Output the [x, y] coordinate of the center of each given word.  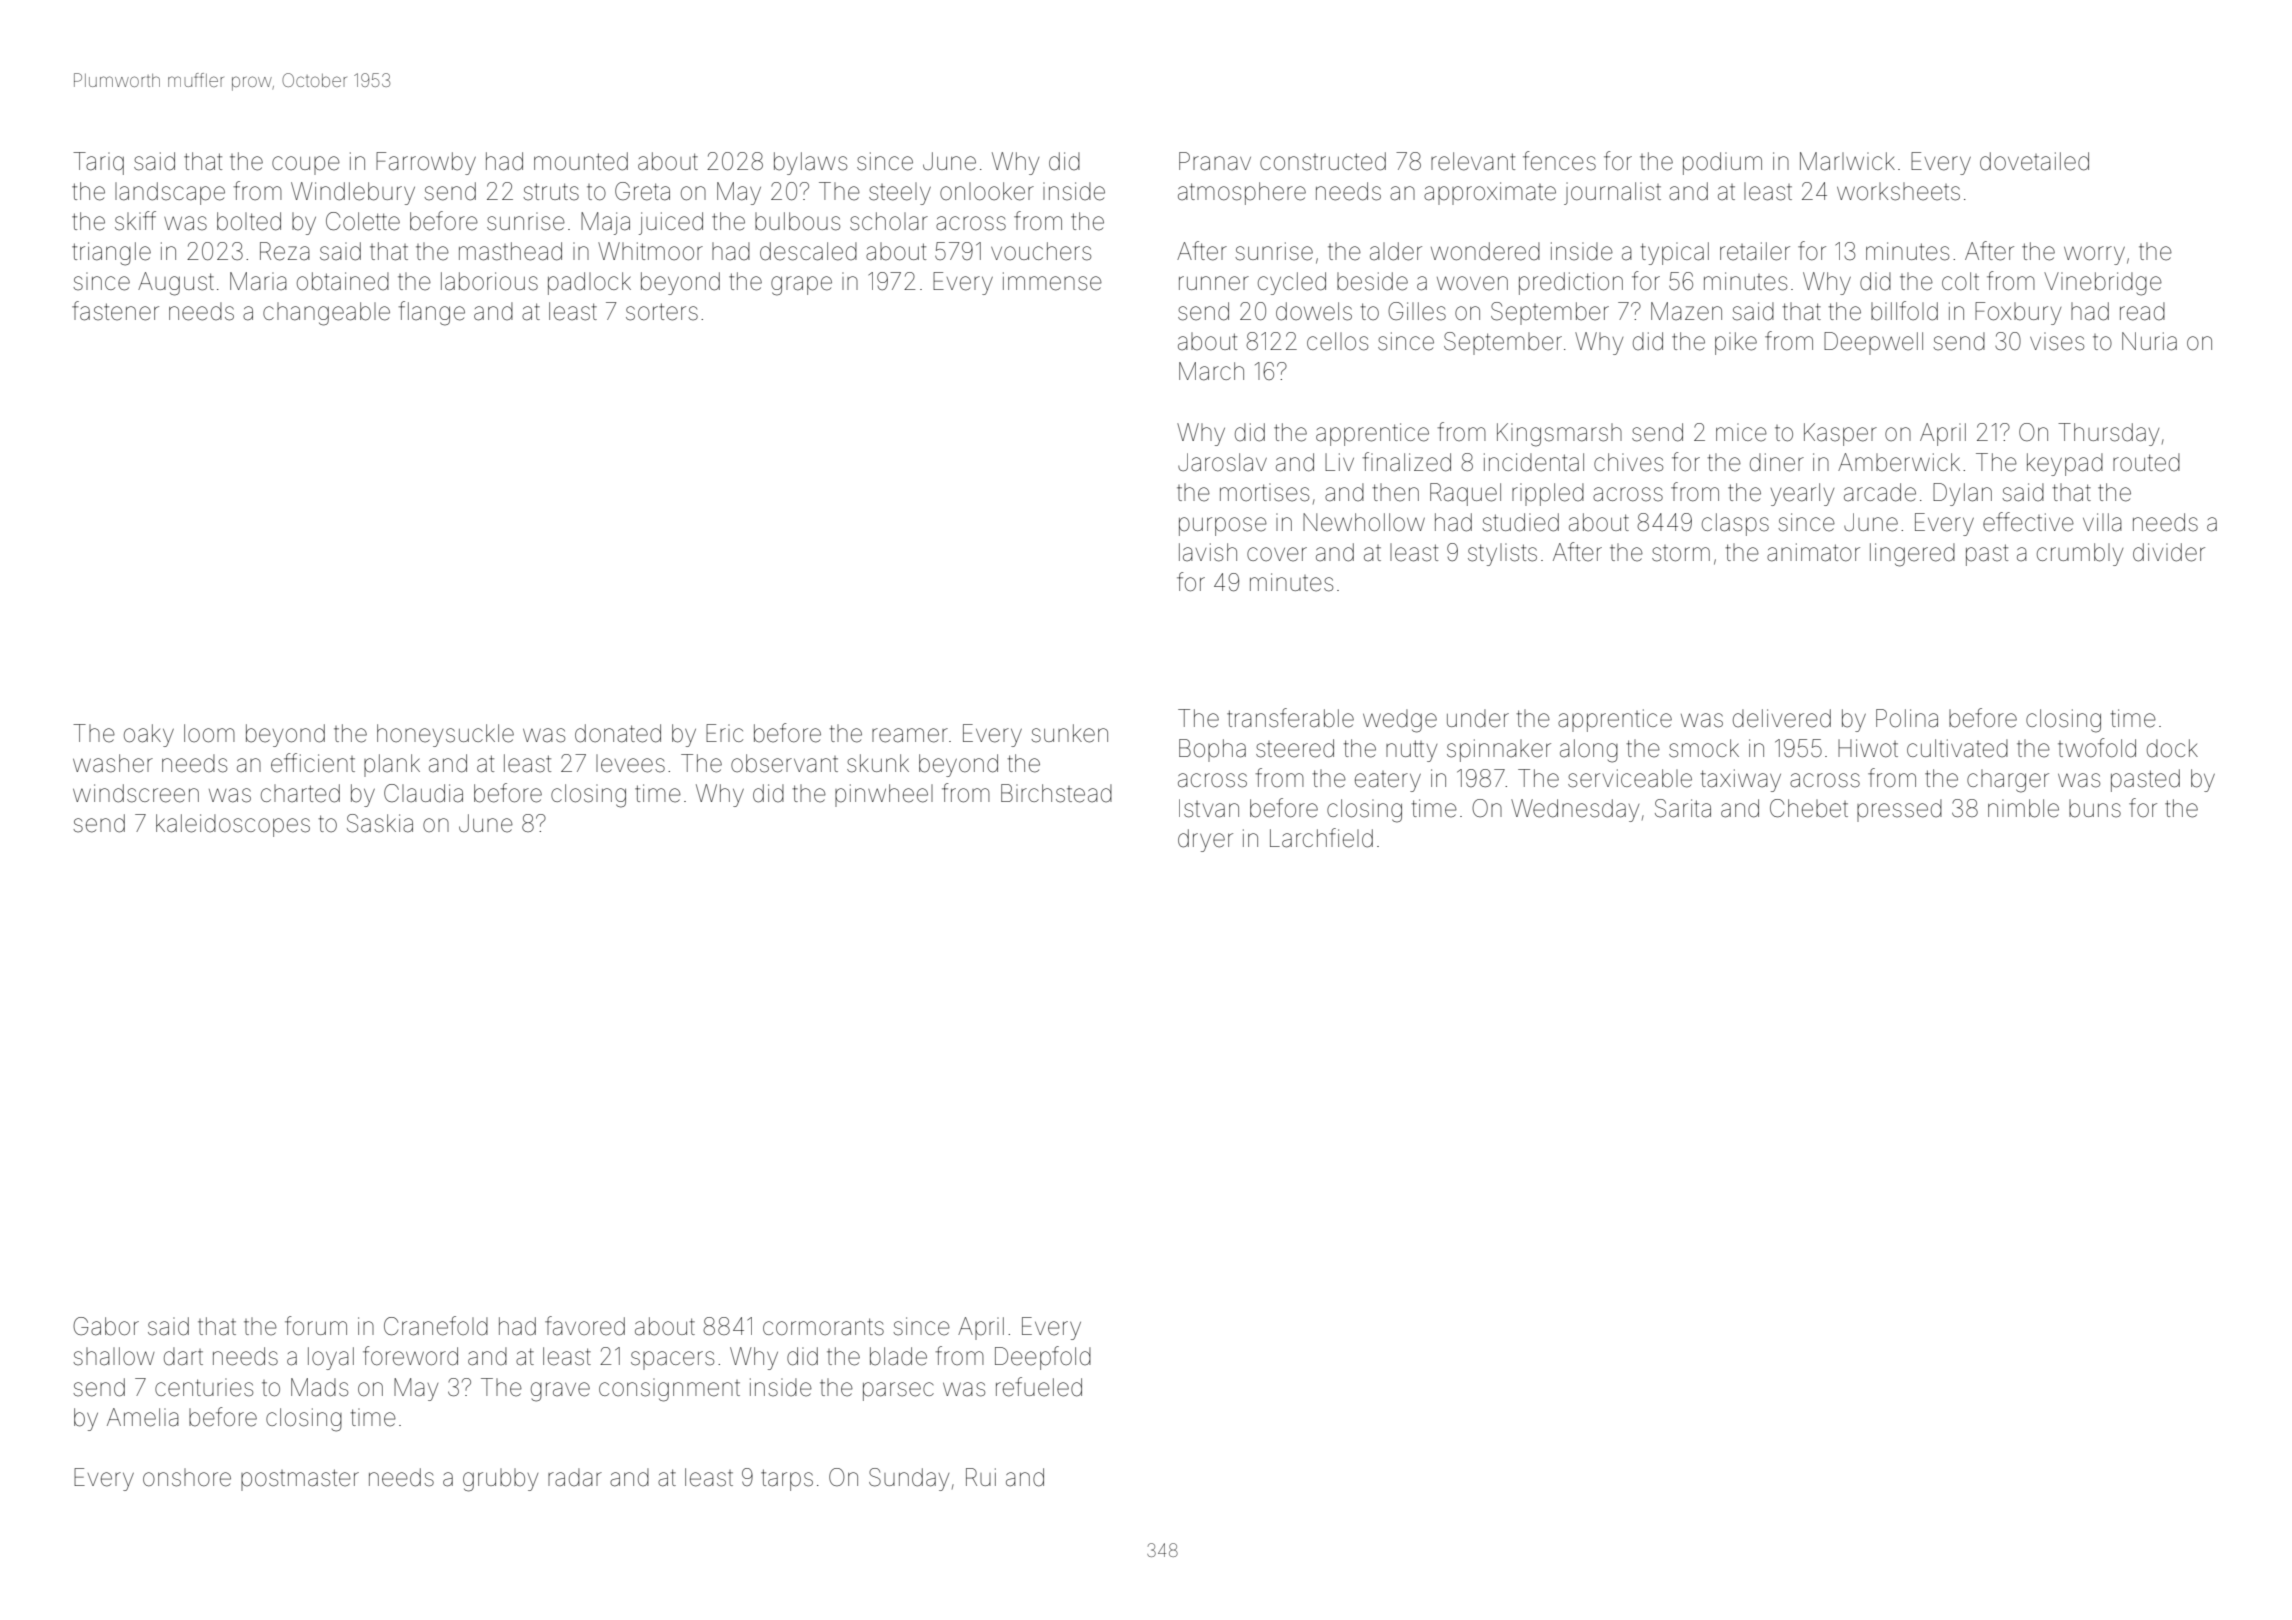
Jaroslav [1222, 462]
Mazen [1686, 311]
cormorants [823, 1327]
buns [2095, 808]
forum [316, 1326]
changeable [326, 314]
